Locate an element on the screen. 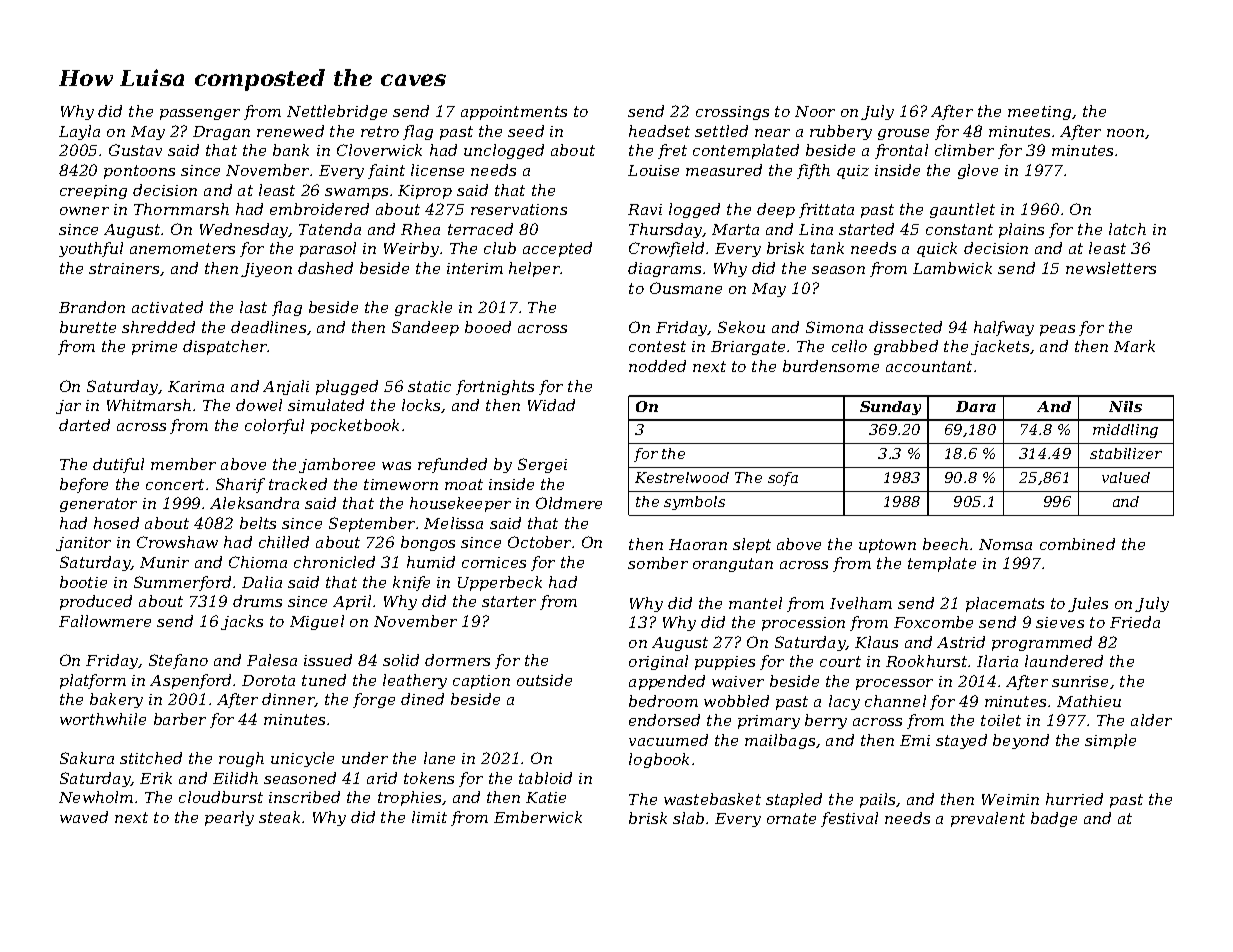  swamps is located at coordinates (356, 193).
